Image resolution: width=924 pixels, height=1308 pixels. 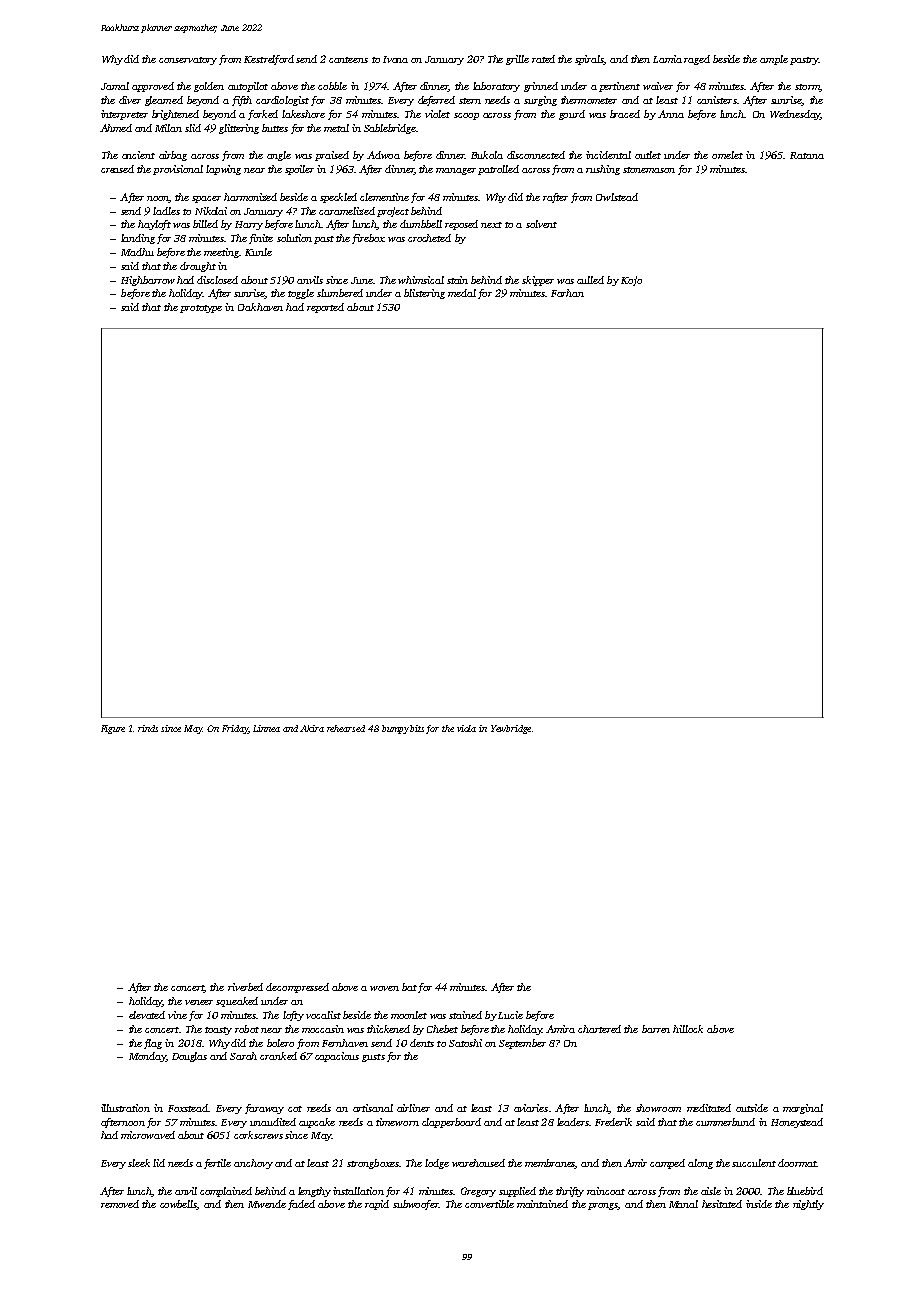 What do you see at coordinates (671, 114) in the document?
I see `Anna` at bounding box center [671, 114].
